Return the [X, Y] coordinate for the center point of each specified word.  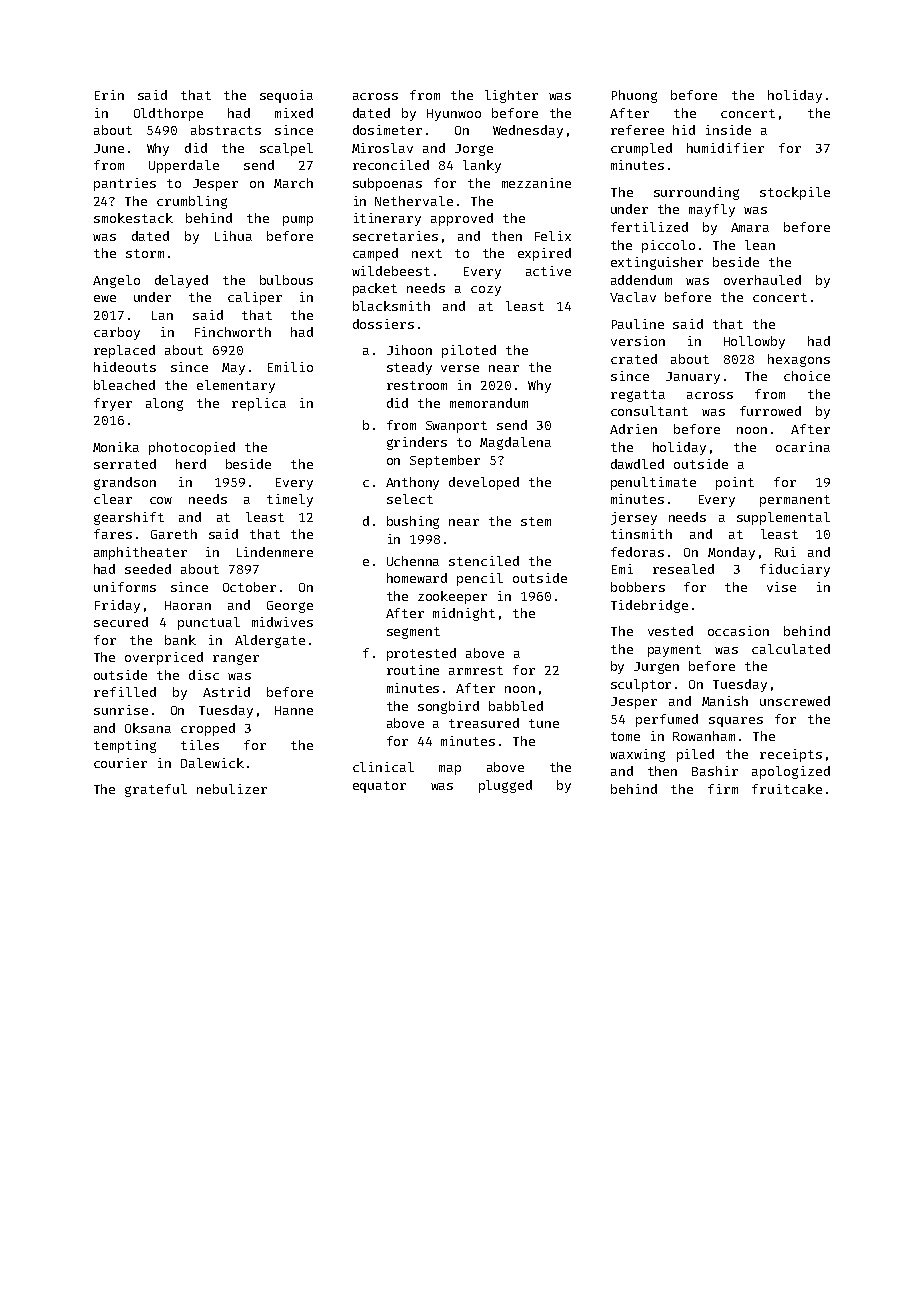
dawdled [637, 464]
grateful [156, 790]
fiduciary [795, 570]
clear [113, 499]
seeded [148, 569]
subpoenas [387, 184]
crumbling [192, 202]
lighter [511, 96]
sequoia [286, 96]
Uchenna [413, 561]
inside [728, 130]
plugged [505, 786]
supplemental [783, 518]
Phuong [634, 96]
